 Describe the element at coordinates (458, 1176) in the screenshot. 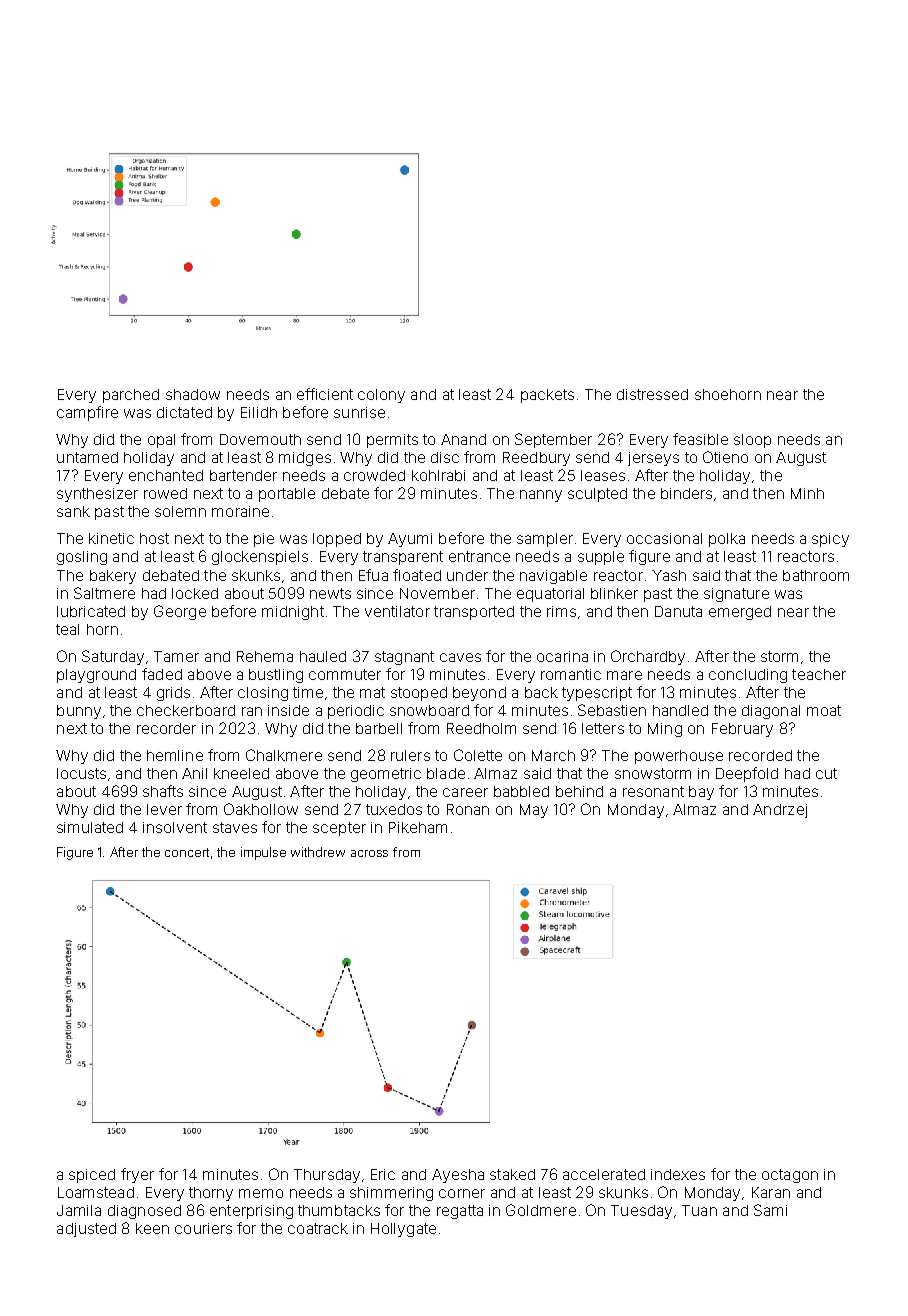

I see `Ayesha` at that location.
